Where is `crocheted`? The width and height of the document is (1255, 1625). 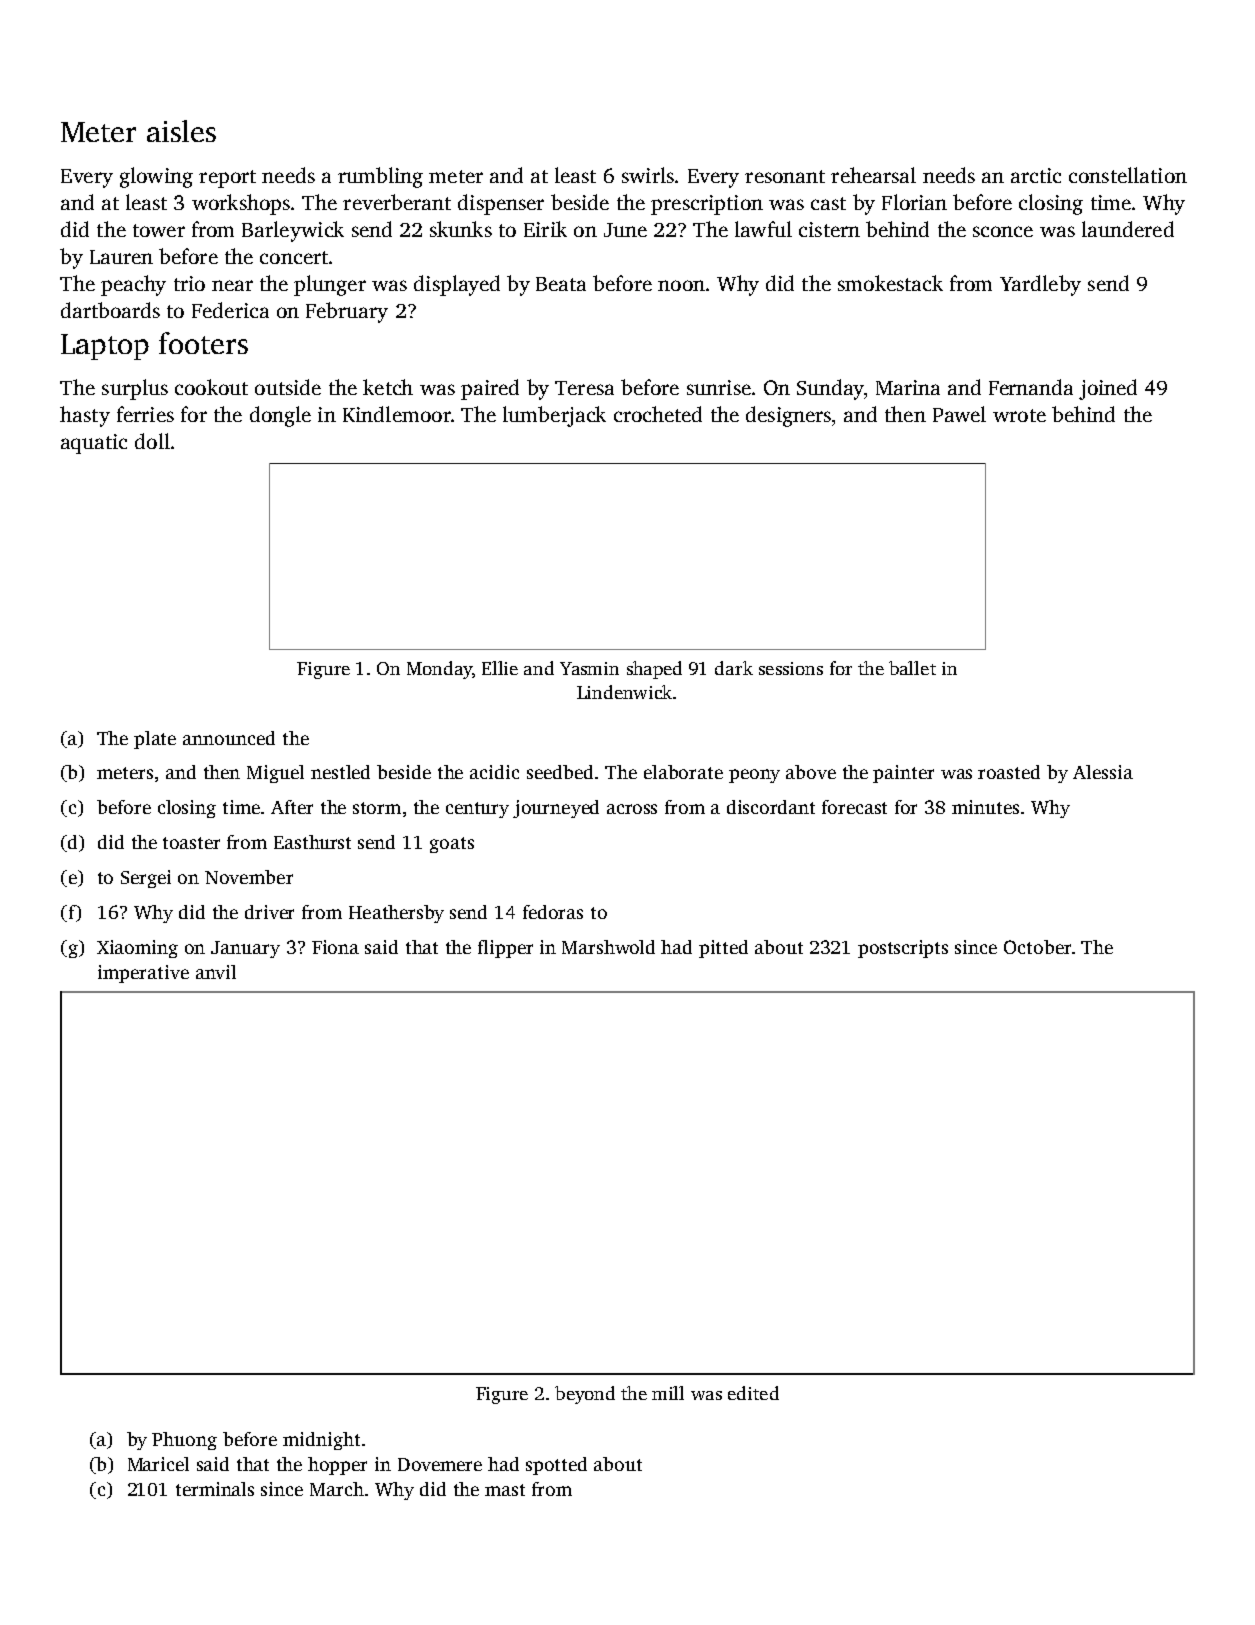 crocheted is located at coordinates (658, 414).
